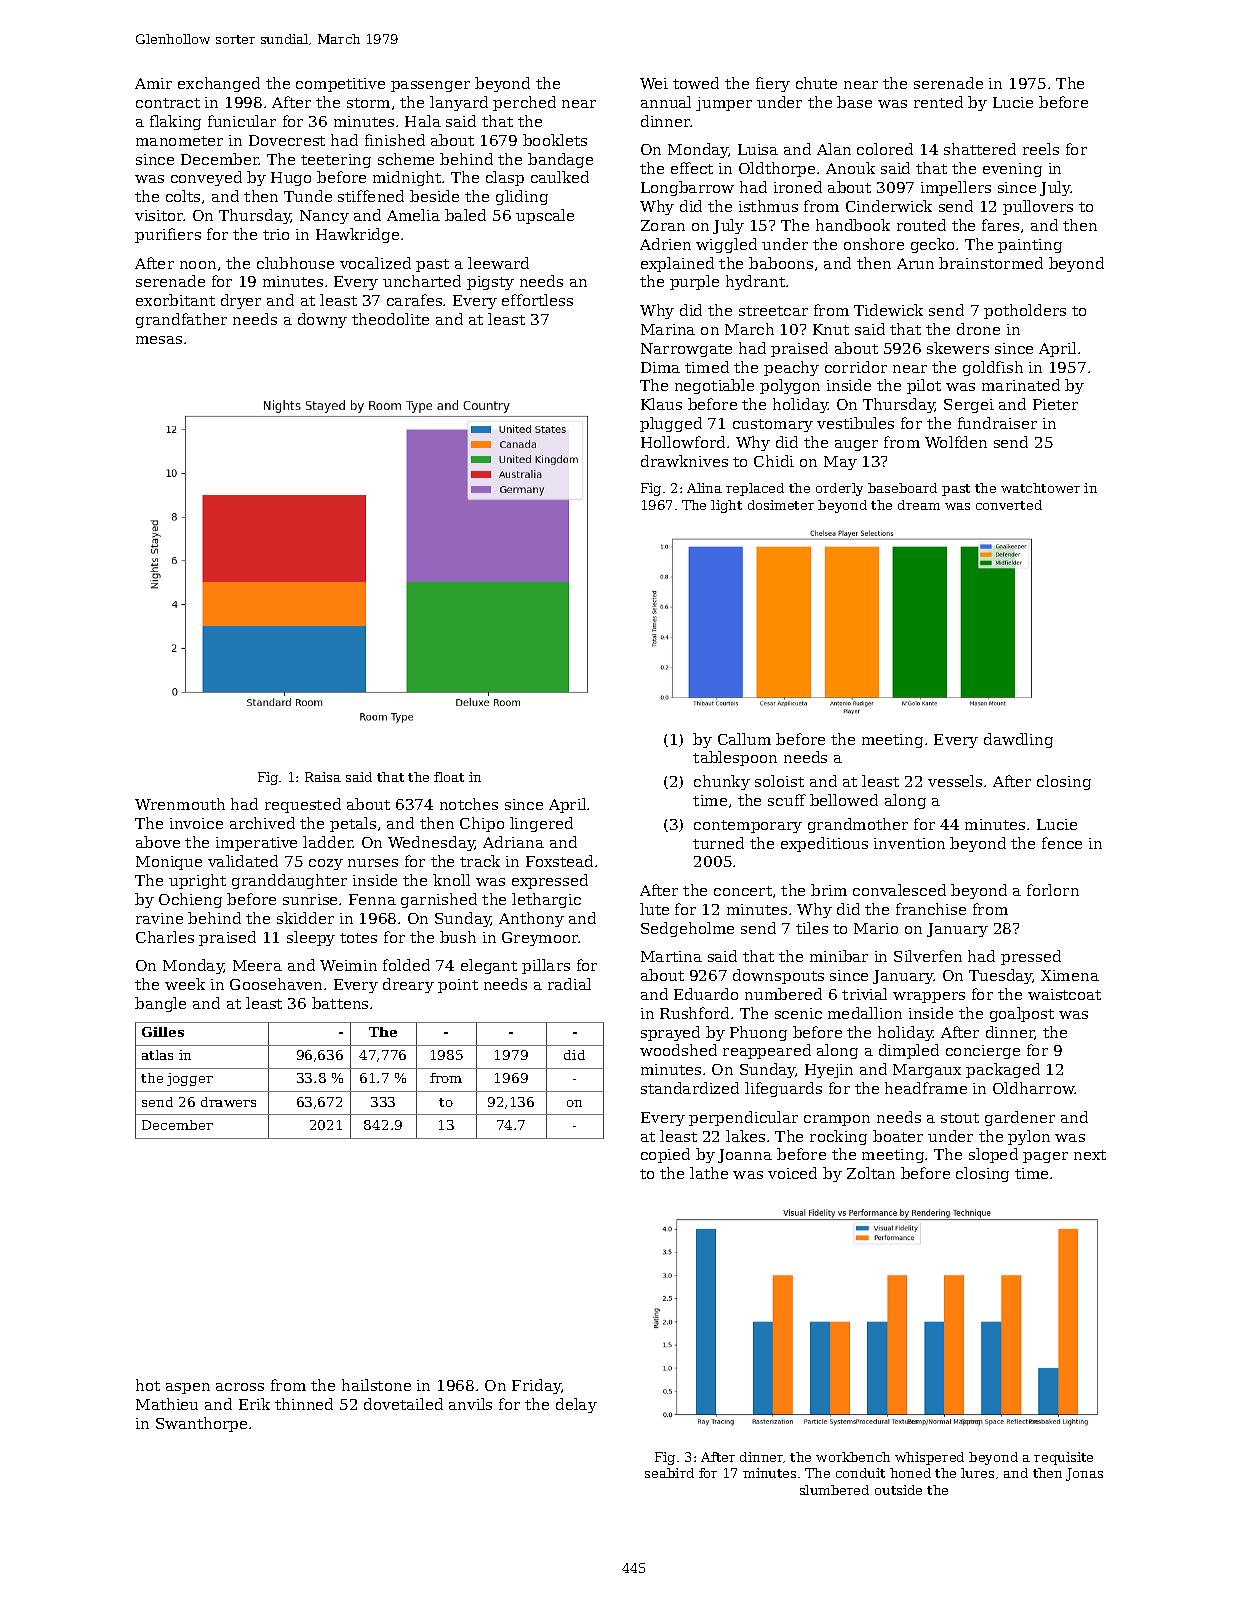 Image resolution: width=1244 pixels, height=1610 pixels. I want to click on pullovers, so click(1038, 207).
